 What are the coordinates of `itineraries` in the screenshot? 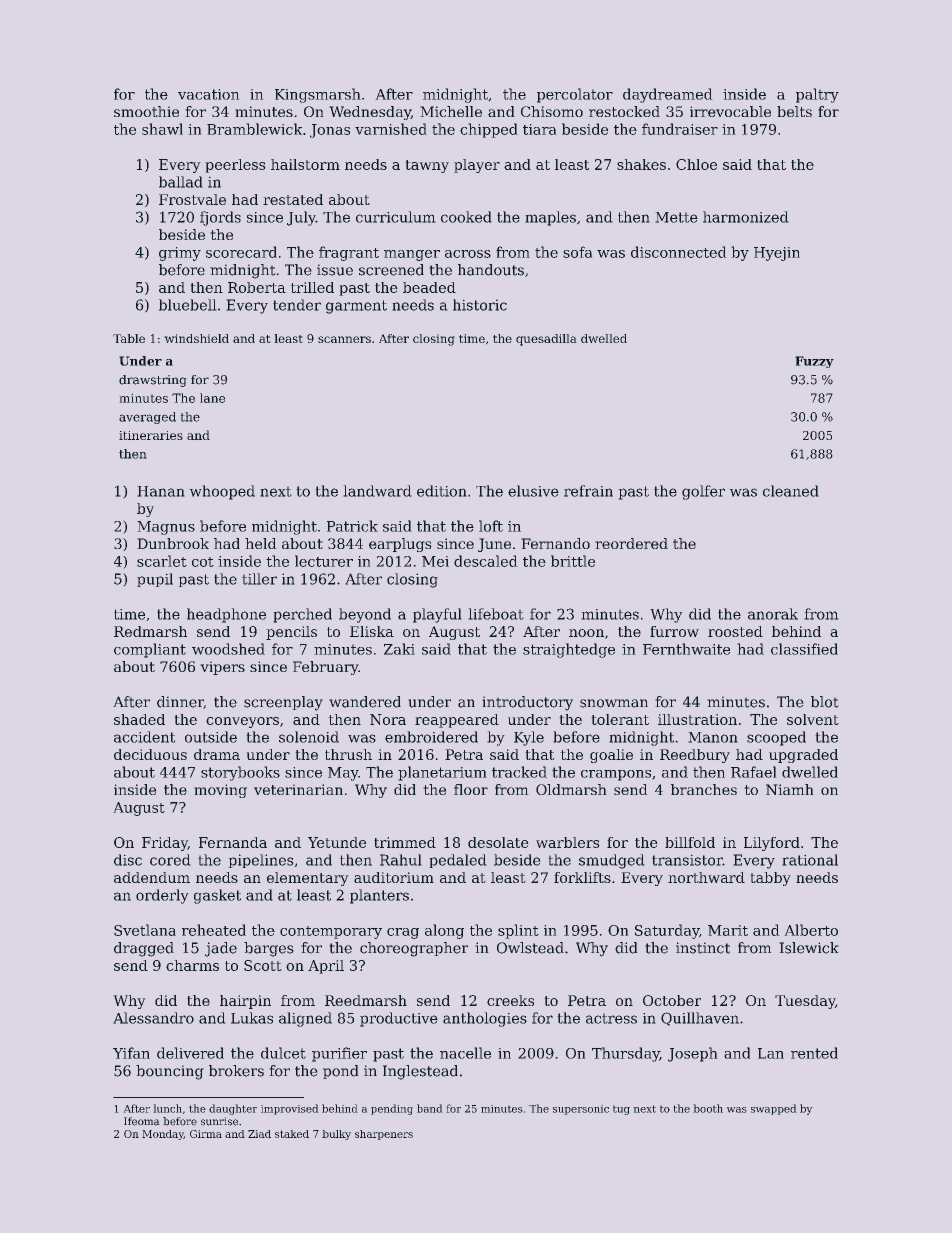 It's located at (151, 435).
